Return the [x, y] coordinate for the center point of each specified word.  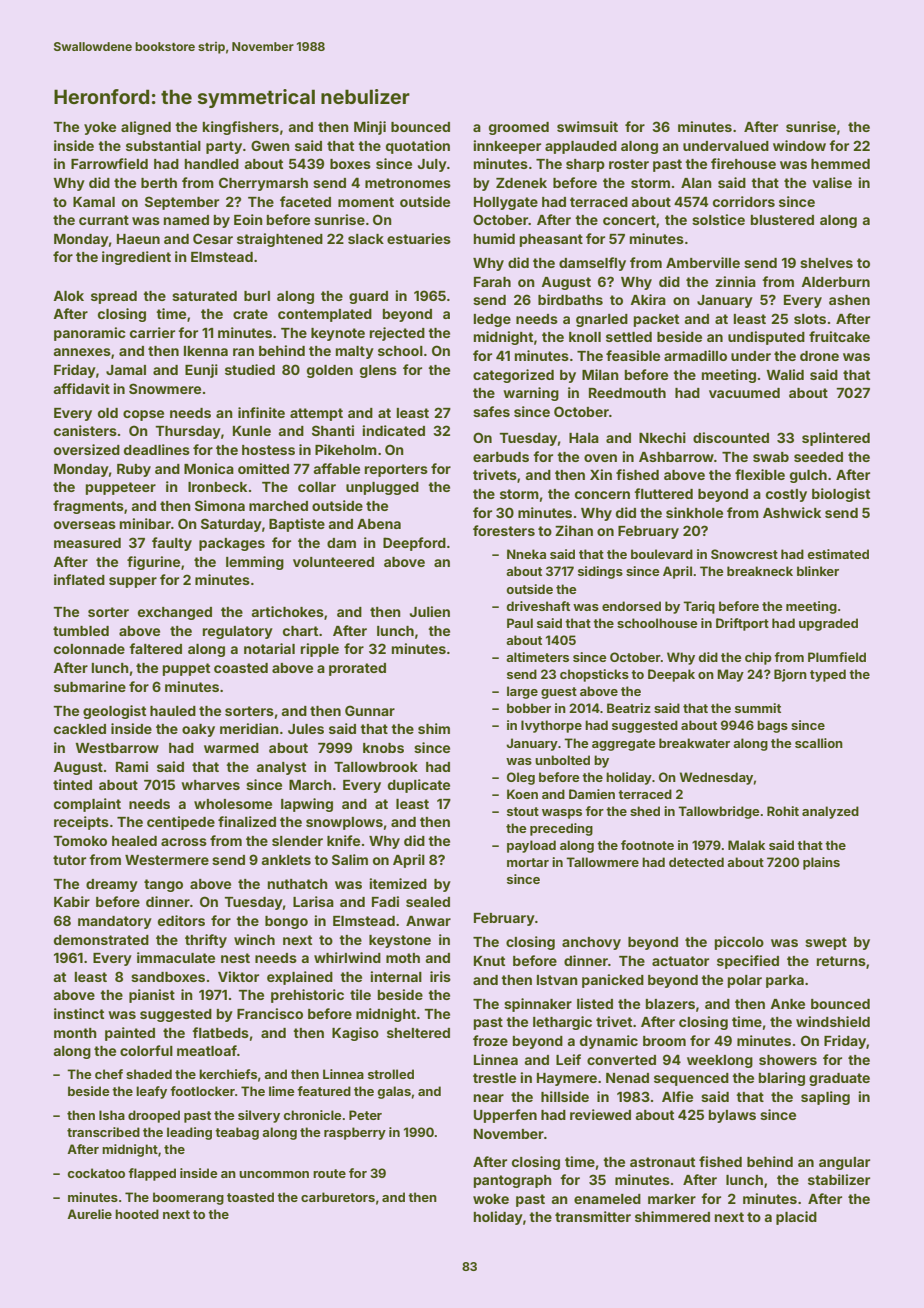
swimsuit [587, 126]
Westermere [167, 860]
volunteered [333, 562]
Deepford [414, 544]
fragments [88, 507]
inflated [79, 579]
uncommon [274, 1174]
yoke [100, 128]
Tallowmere [602, 862]
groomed [519, 128]
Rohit [783, 811]
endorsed [631, 606]
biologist [841, 495]
